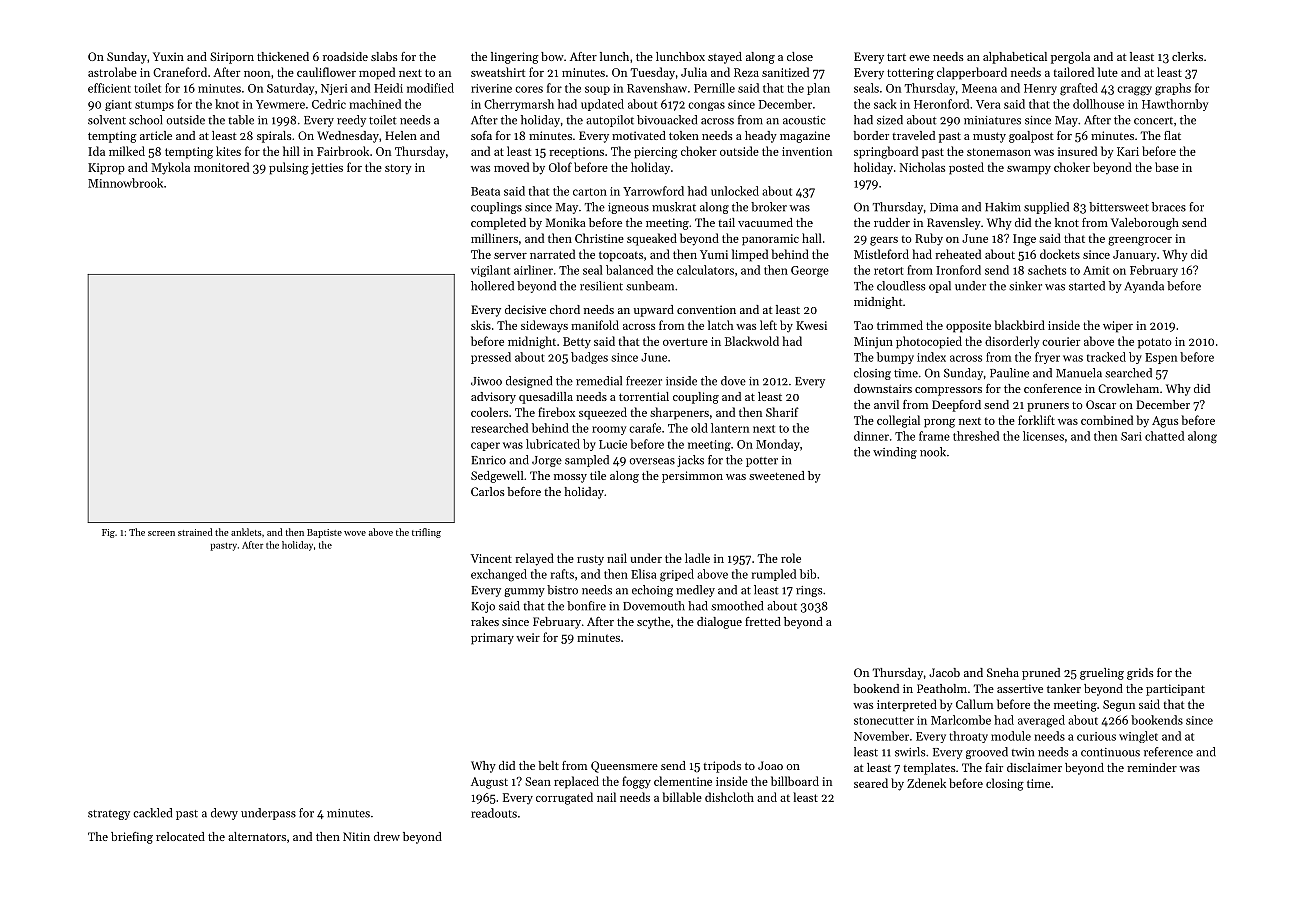 Image resolution: width=1308 pixels, height=924 pixels. Describe the element at coordinates (1187, 56) in the document. I see `clerks` at that location.
